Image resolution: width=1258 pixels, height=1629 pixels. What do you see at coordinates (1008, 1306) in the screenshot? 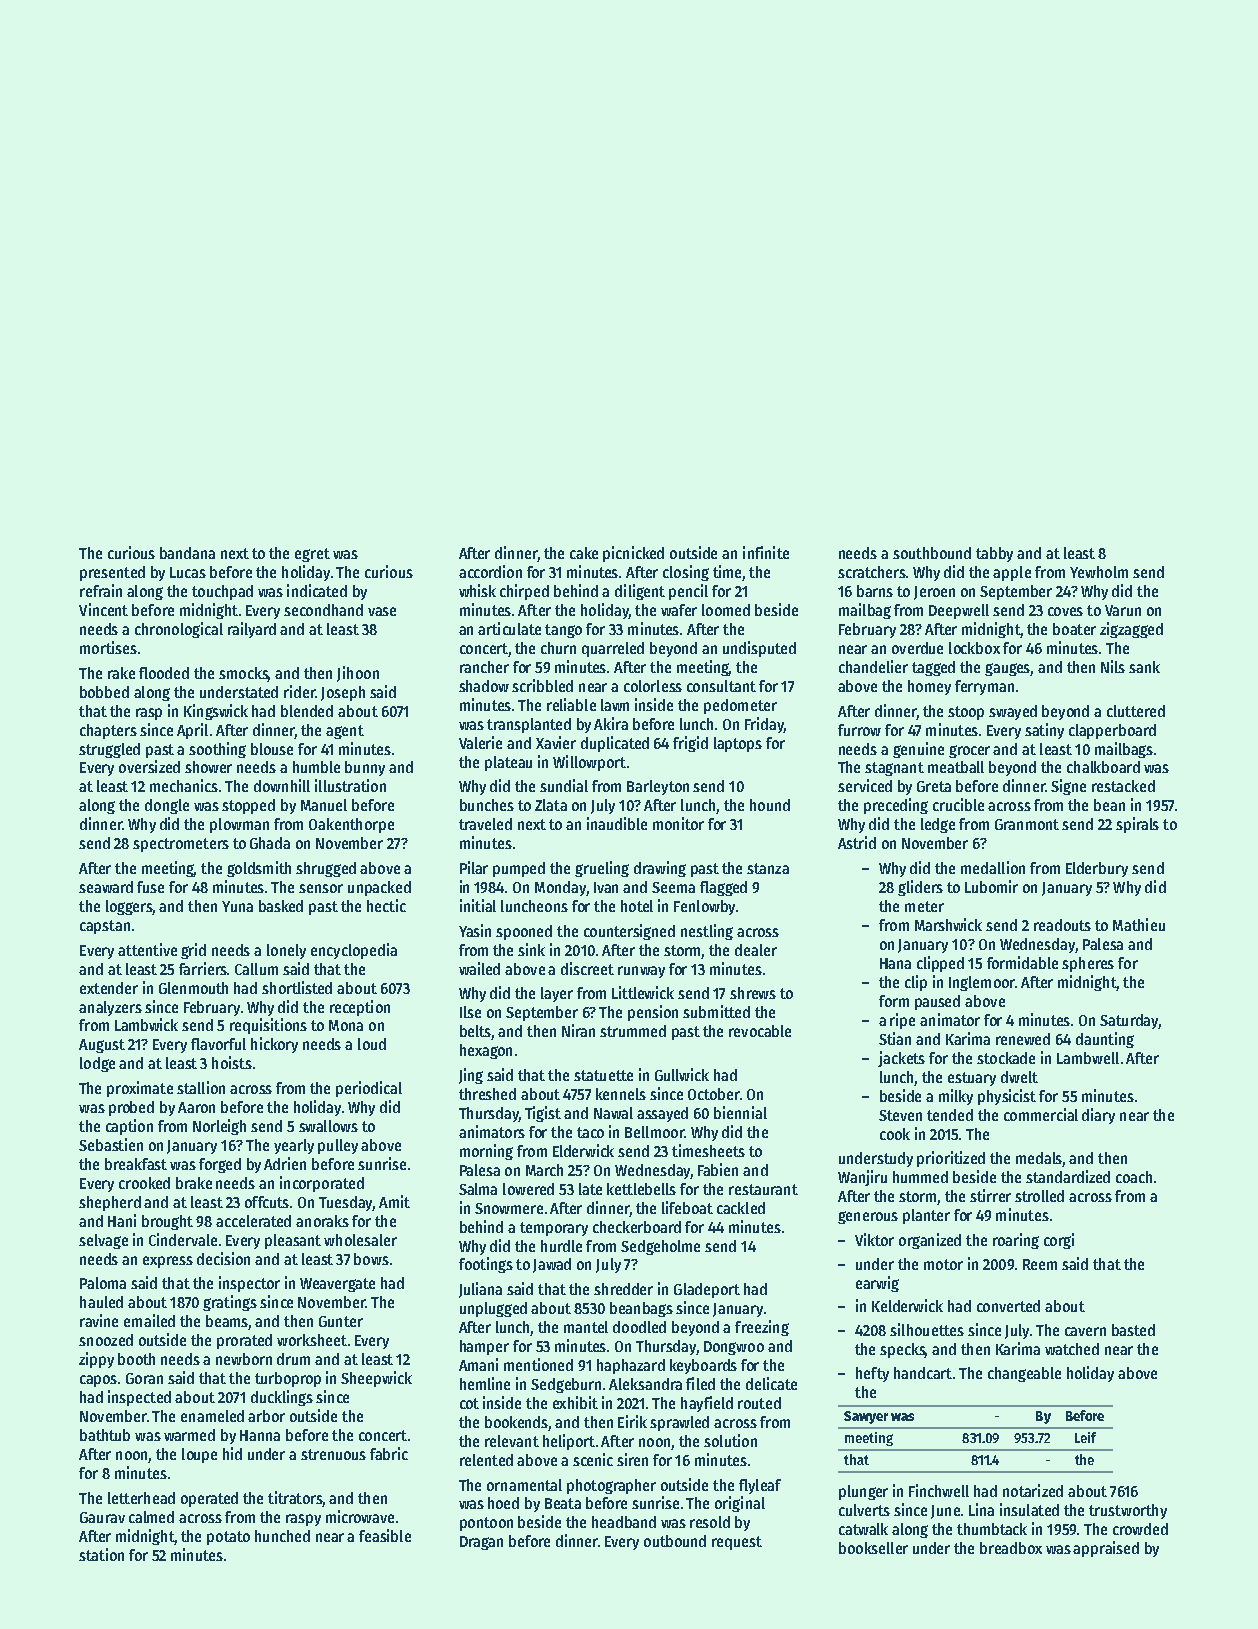
I see `converted` at bounding box center [1008, 1306].
